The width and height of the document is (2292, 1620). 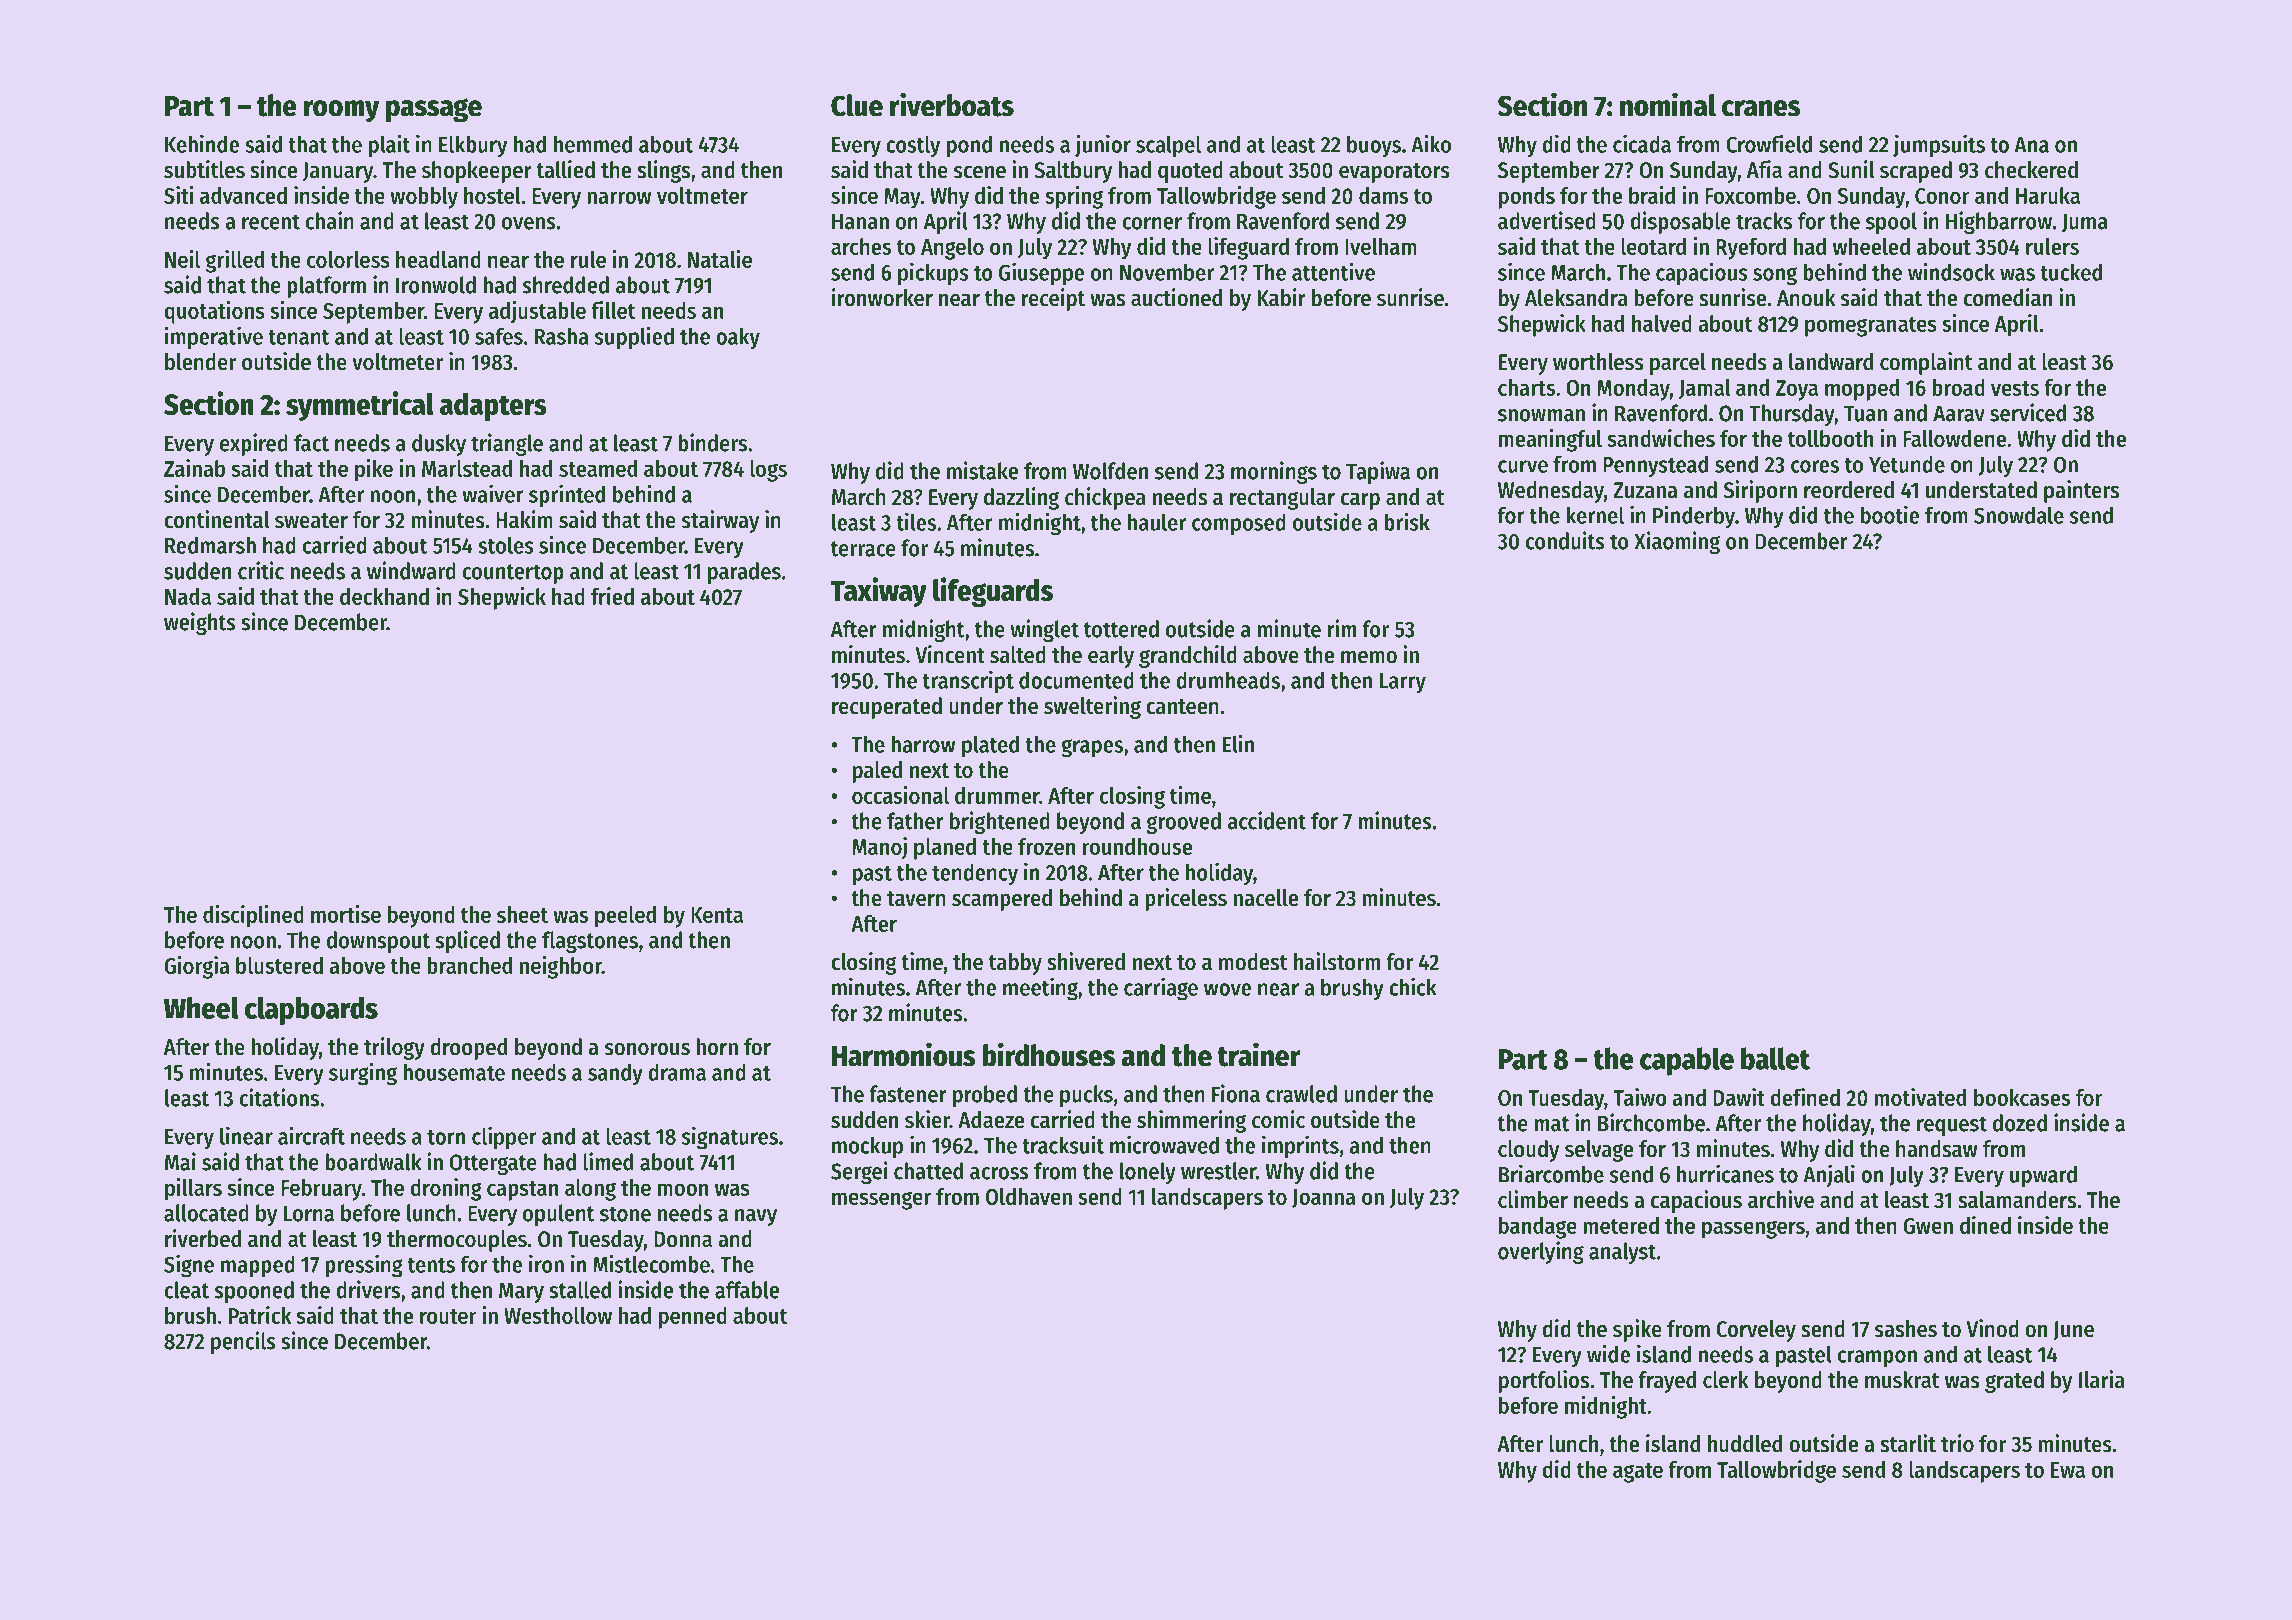 What do you see at coordinates (561, 967) in the document?
I see `neighbor` at bounding box center [561, 967].
